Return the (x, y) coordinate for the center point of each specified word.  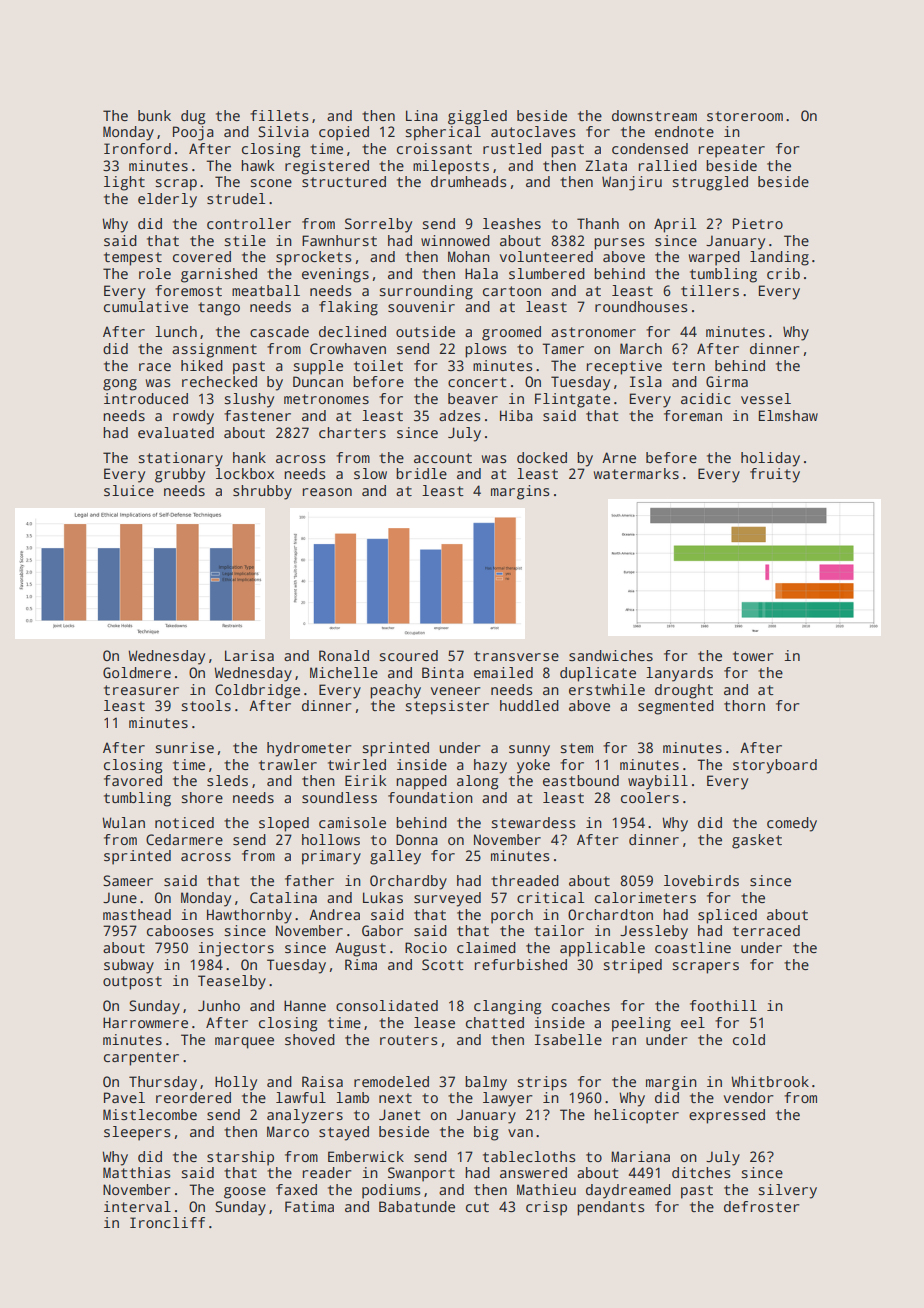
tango (219, 309)
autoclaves (533, 131)
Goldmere (137, 672)
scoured (409, 655)
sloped (284, 824)
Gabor (382, 930)
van (520, 1133)
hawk (257, 165)
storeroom (745, 116)
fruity (775, 475)
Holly (236, 1083)
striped (633, 966)
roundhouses (641, 306)
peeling (641, 1024)
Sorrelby (378, 225)
